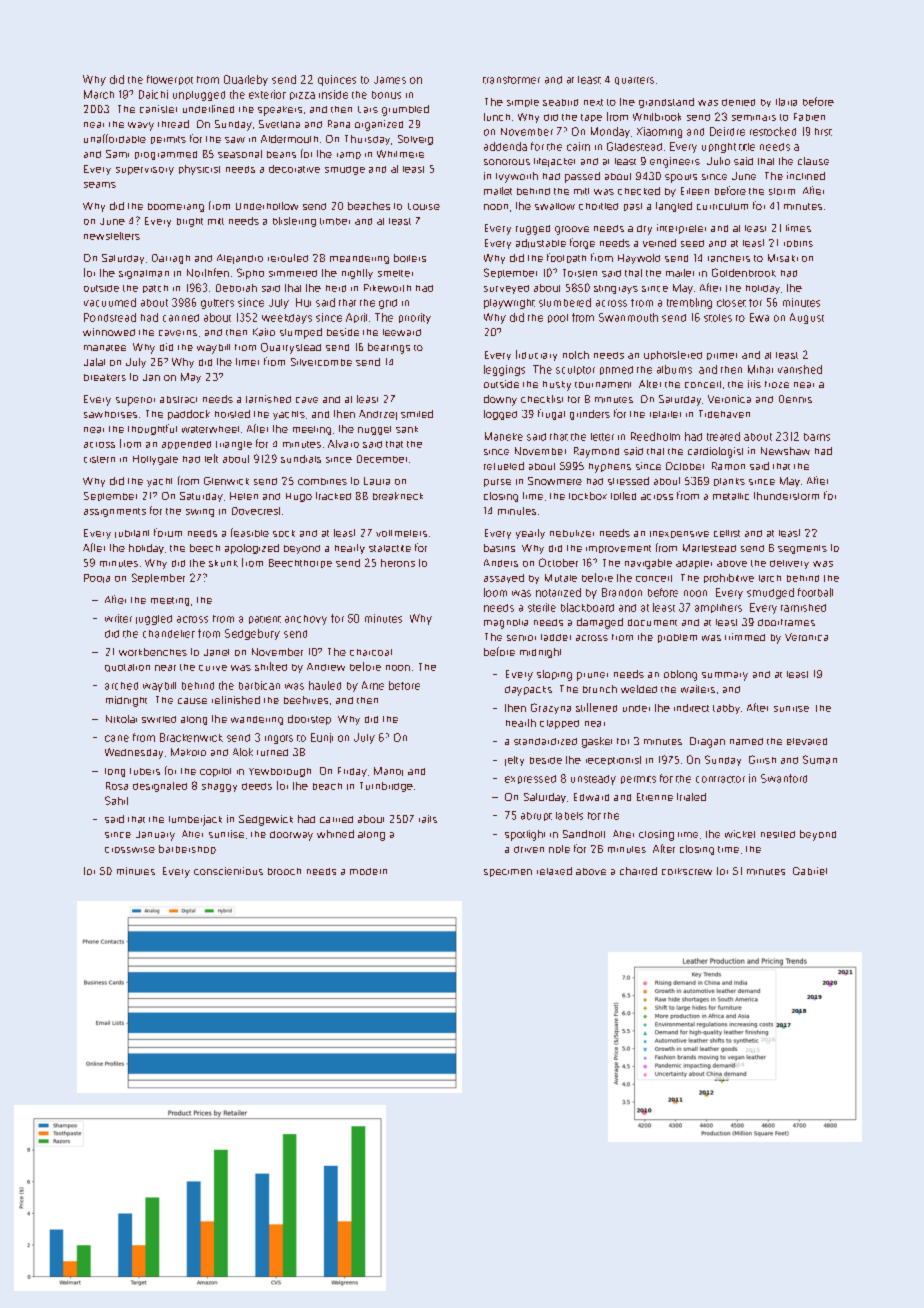  What do you see at coordinates (186, 445) in the screenshot?
I see `appended` at bounding box center [186, 445].
